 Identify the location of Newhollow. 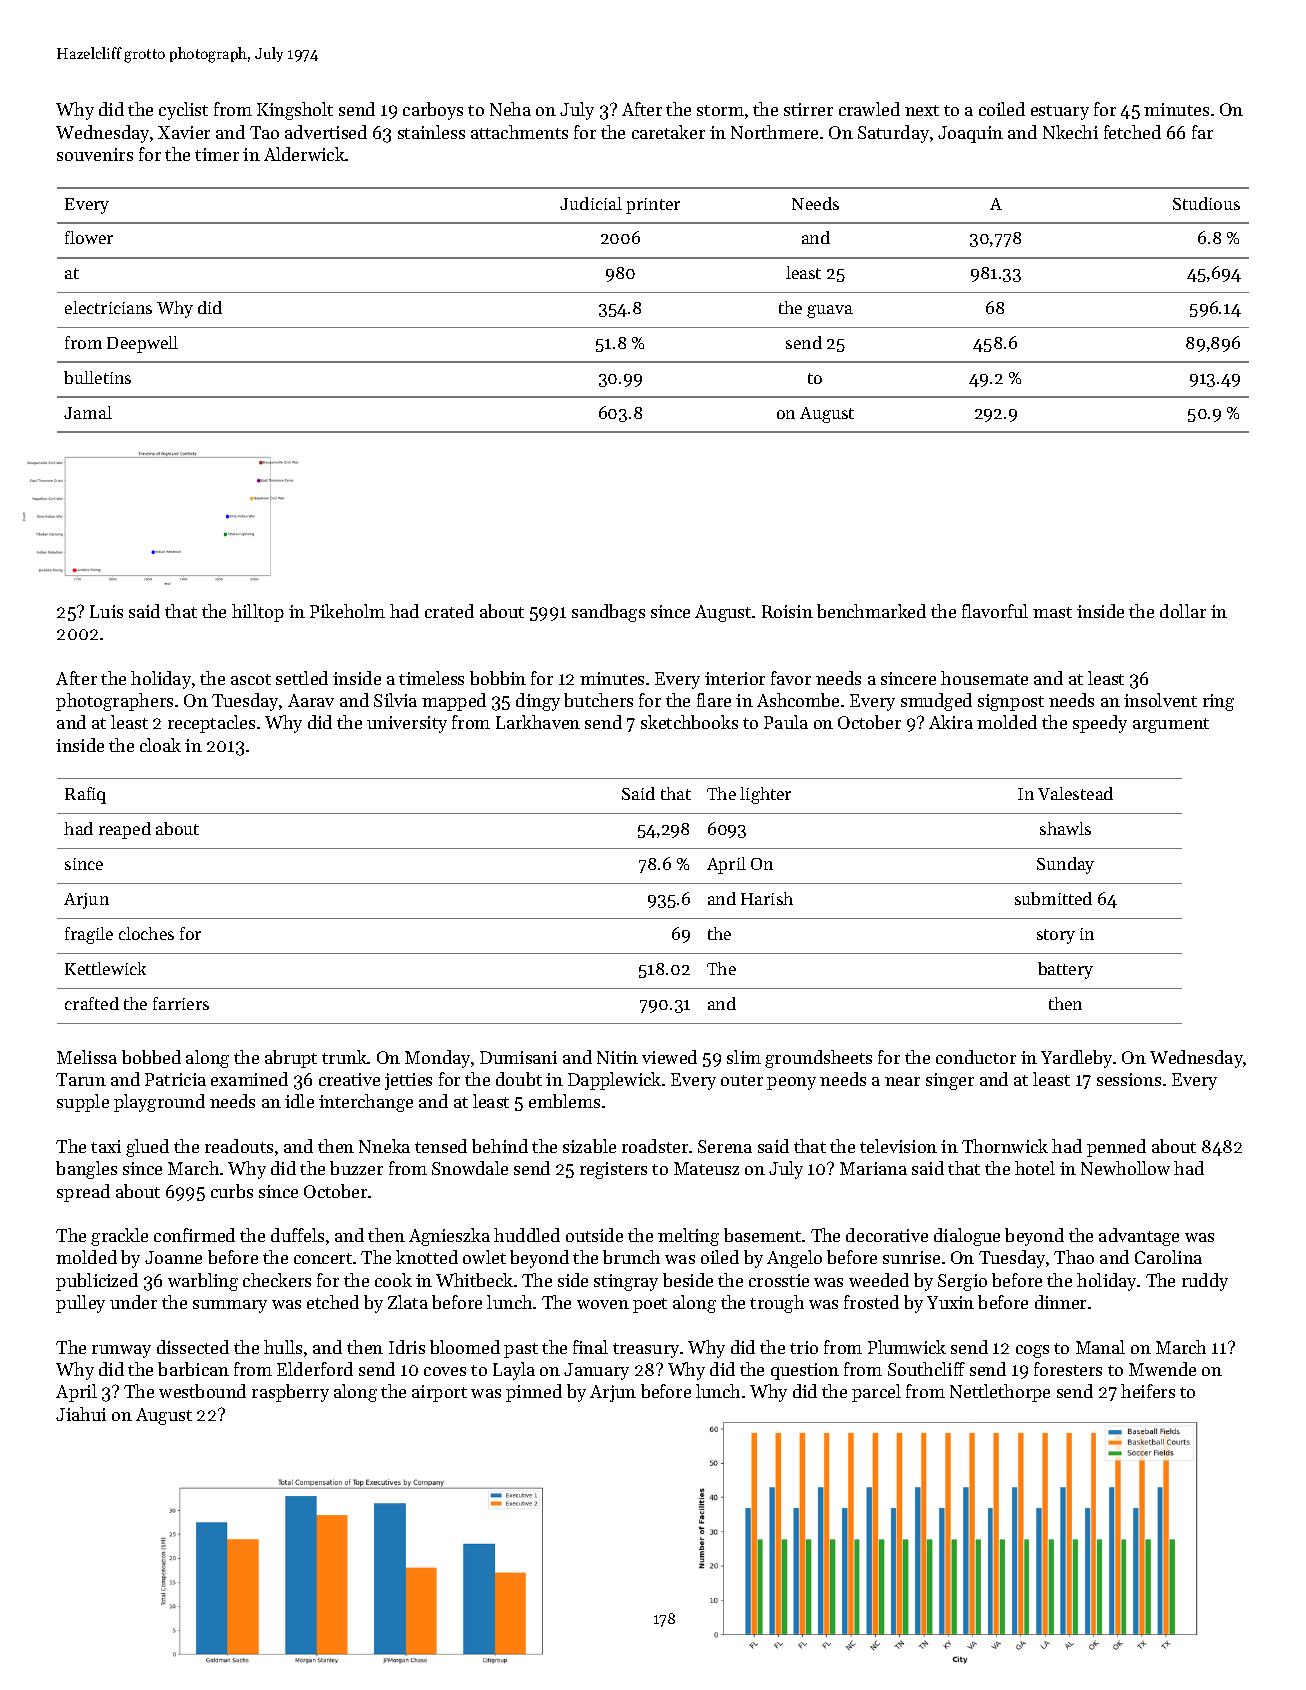
(1125, 1168).
